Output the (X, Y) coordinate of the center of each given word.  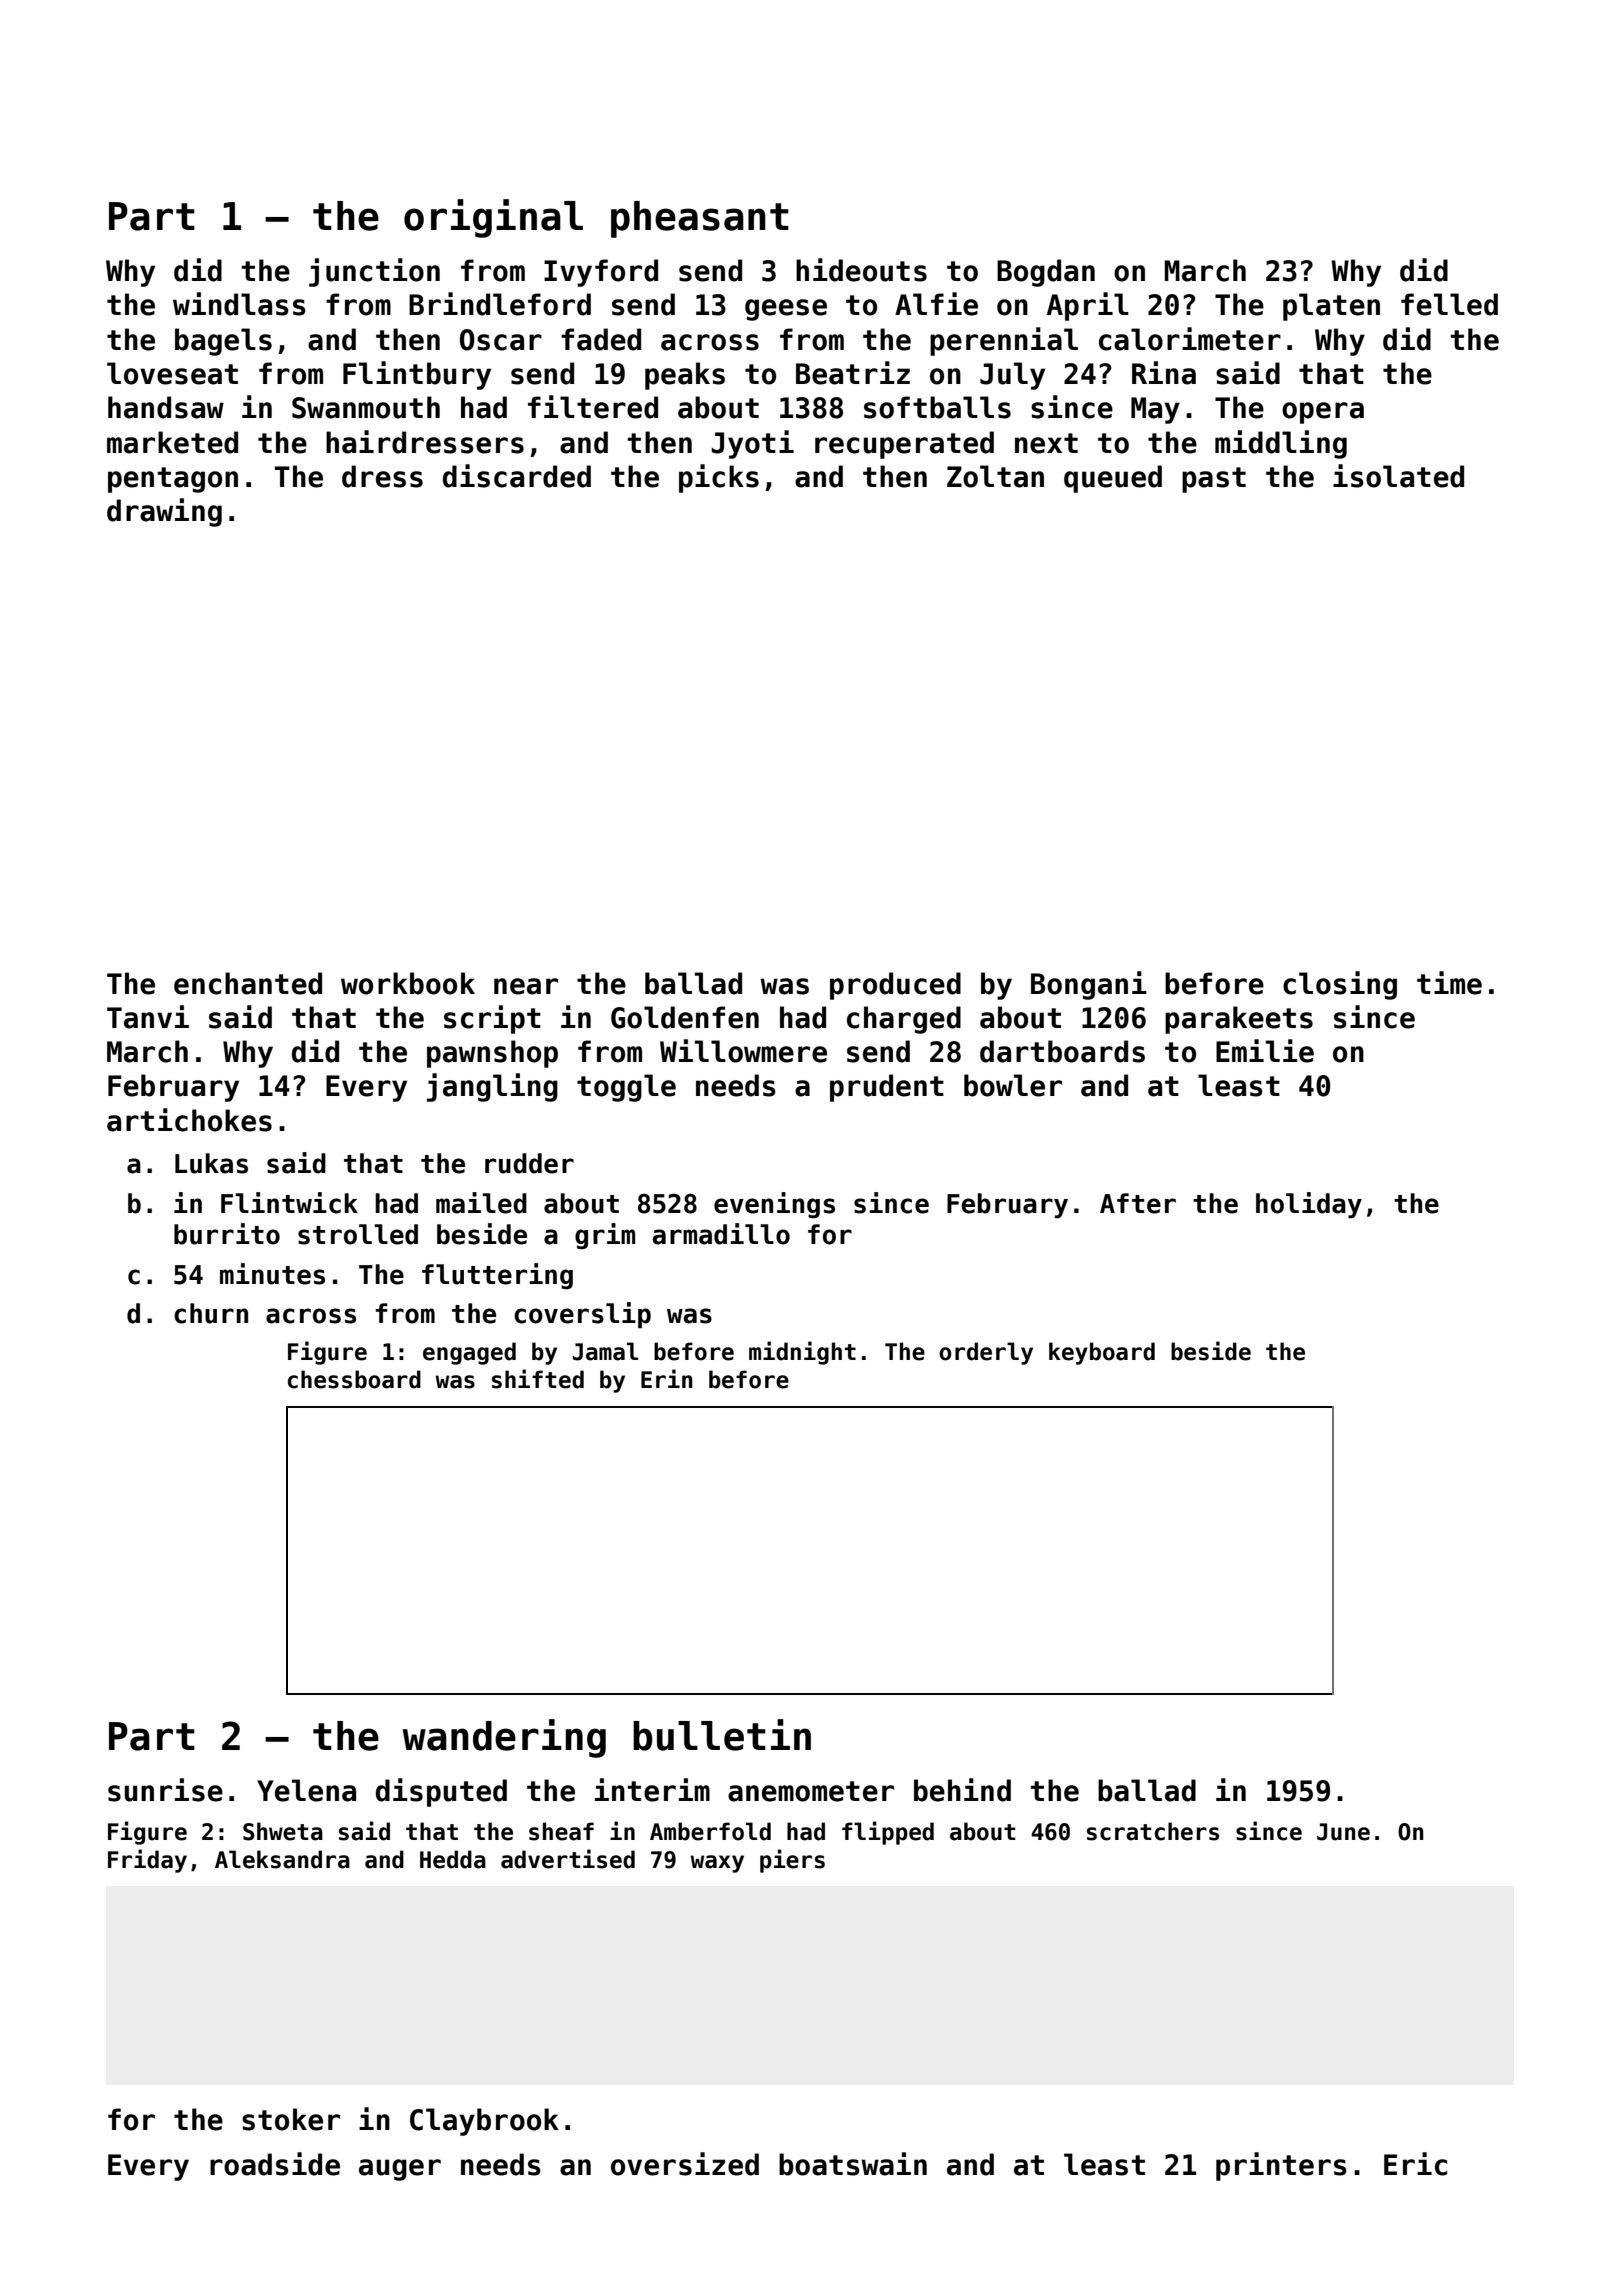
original (493, 218)
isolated (1398, 476)
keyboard (1102, 1353)
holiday (1309, 1205)
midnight (802, 1353)
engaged (469, 1353)
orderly (986, 1353)
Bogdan (1046, 273)
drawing (164, 512)
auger (400, 2170)
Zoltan (995, 476)
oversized (685, 2164)
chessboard (354, 1379)
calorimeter (1190, 339)
